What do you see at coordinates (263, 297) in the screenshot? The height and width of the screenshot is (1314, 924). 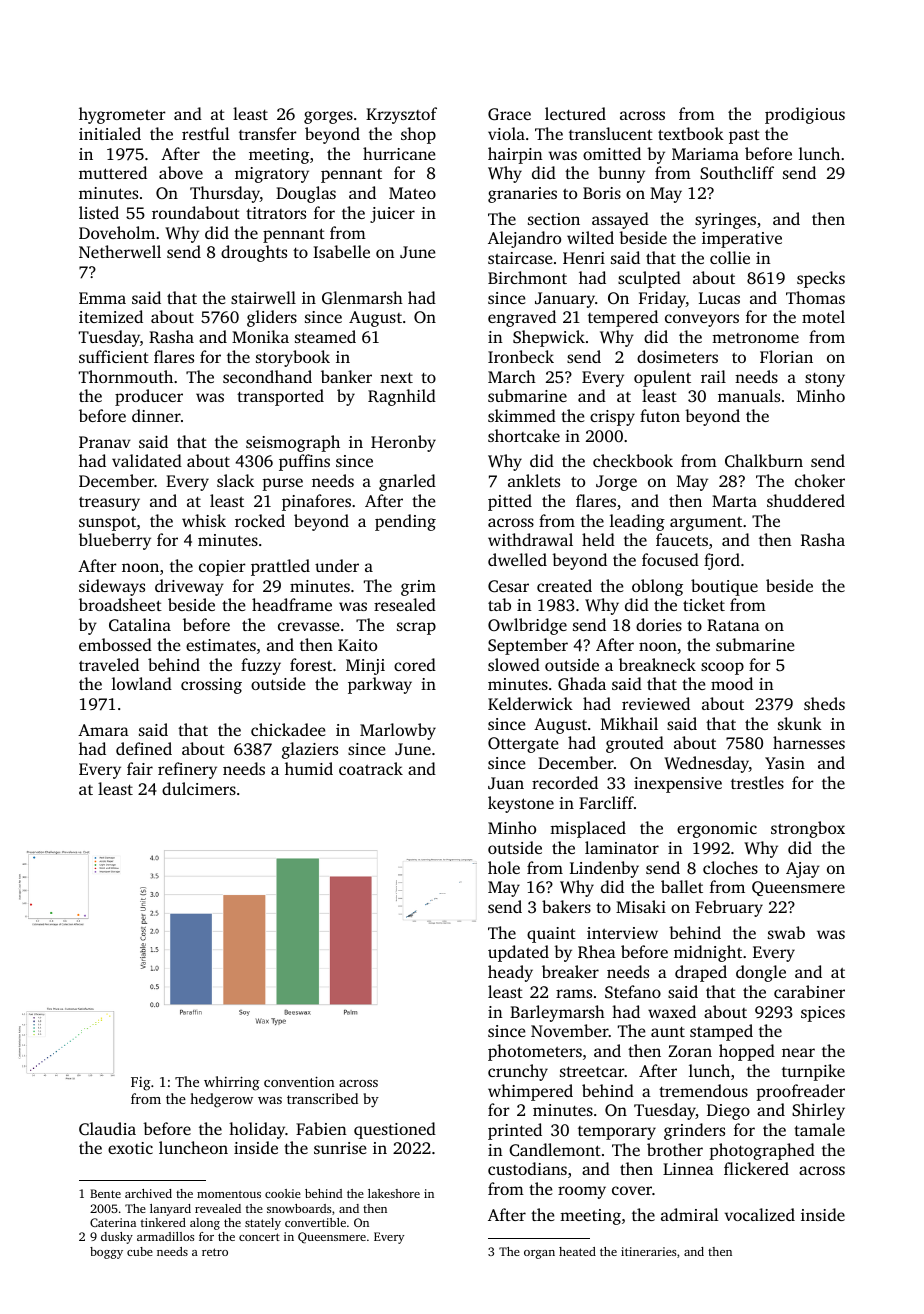 I see `stairwell` at bounding box center [263, 297].
